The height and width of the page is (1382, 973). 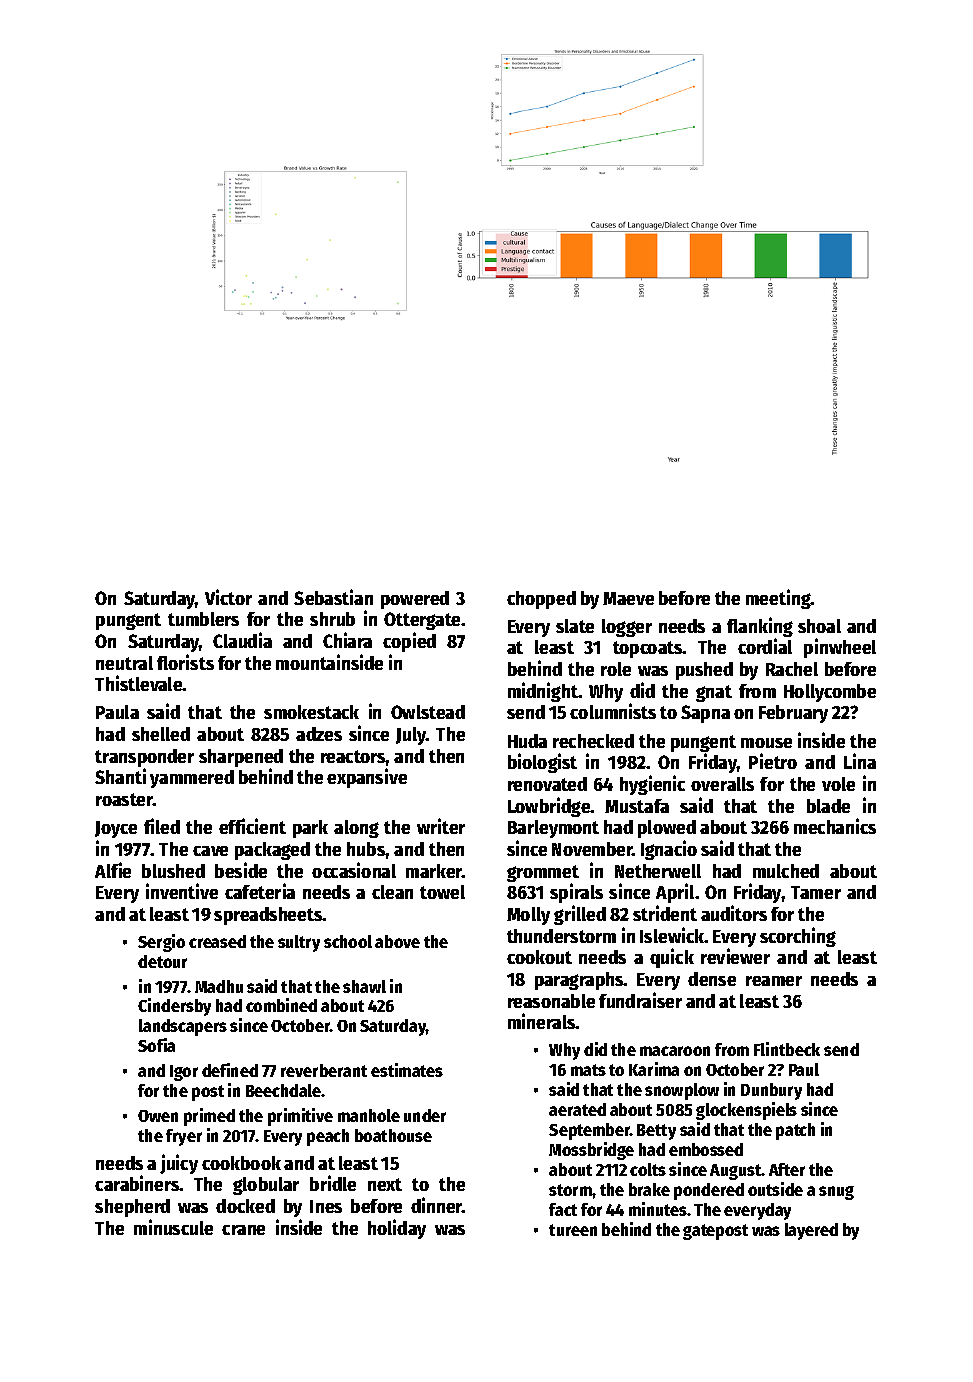 What do you see at coordinates (184, 1073) in the page?
I see `Igor` at bounding box center [184, 1073].
